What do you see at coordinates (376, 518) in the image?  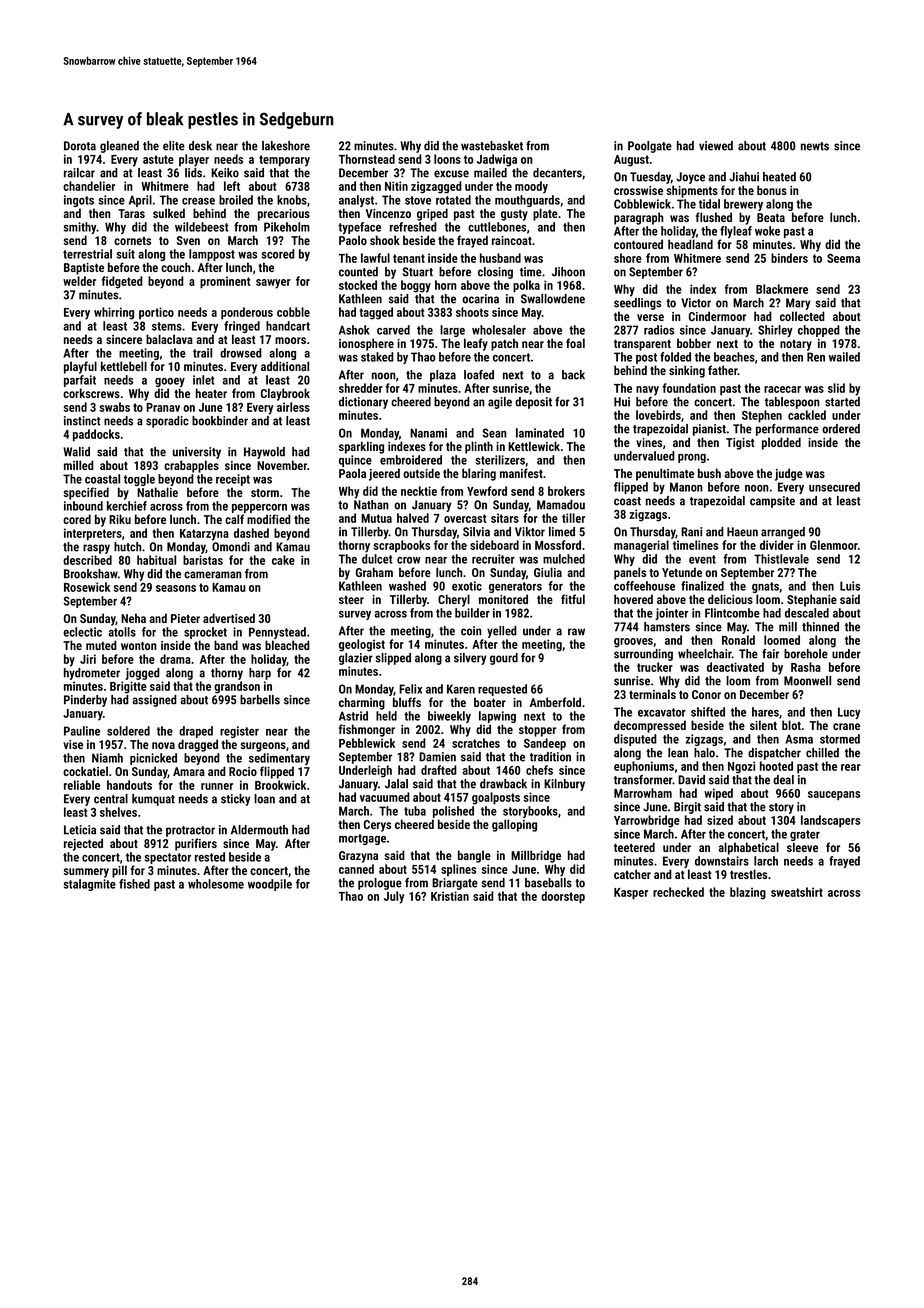 I see `Mutua` at bounding box center [376, 518].
